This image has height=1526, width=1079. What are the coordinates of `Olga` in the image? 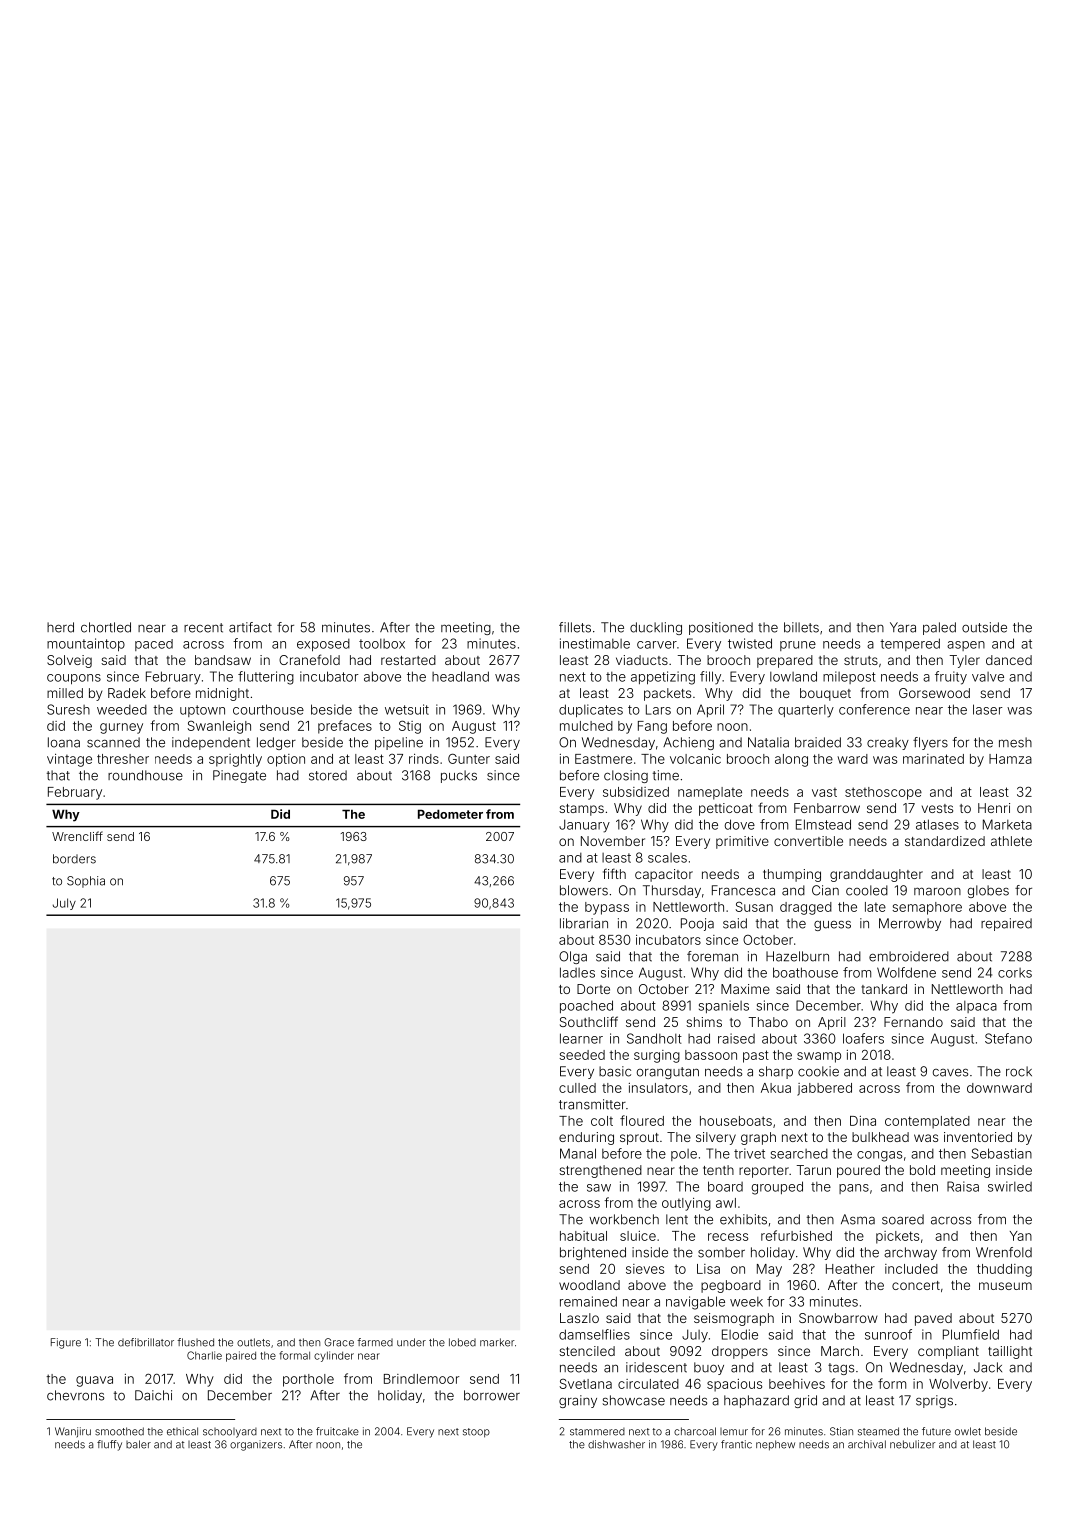 It's located at (573, 957).
